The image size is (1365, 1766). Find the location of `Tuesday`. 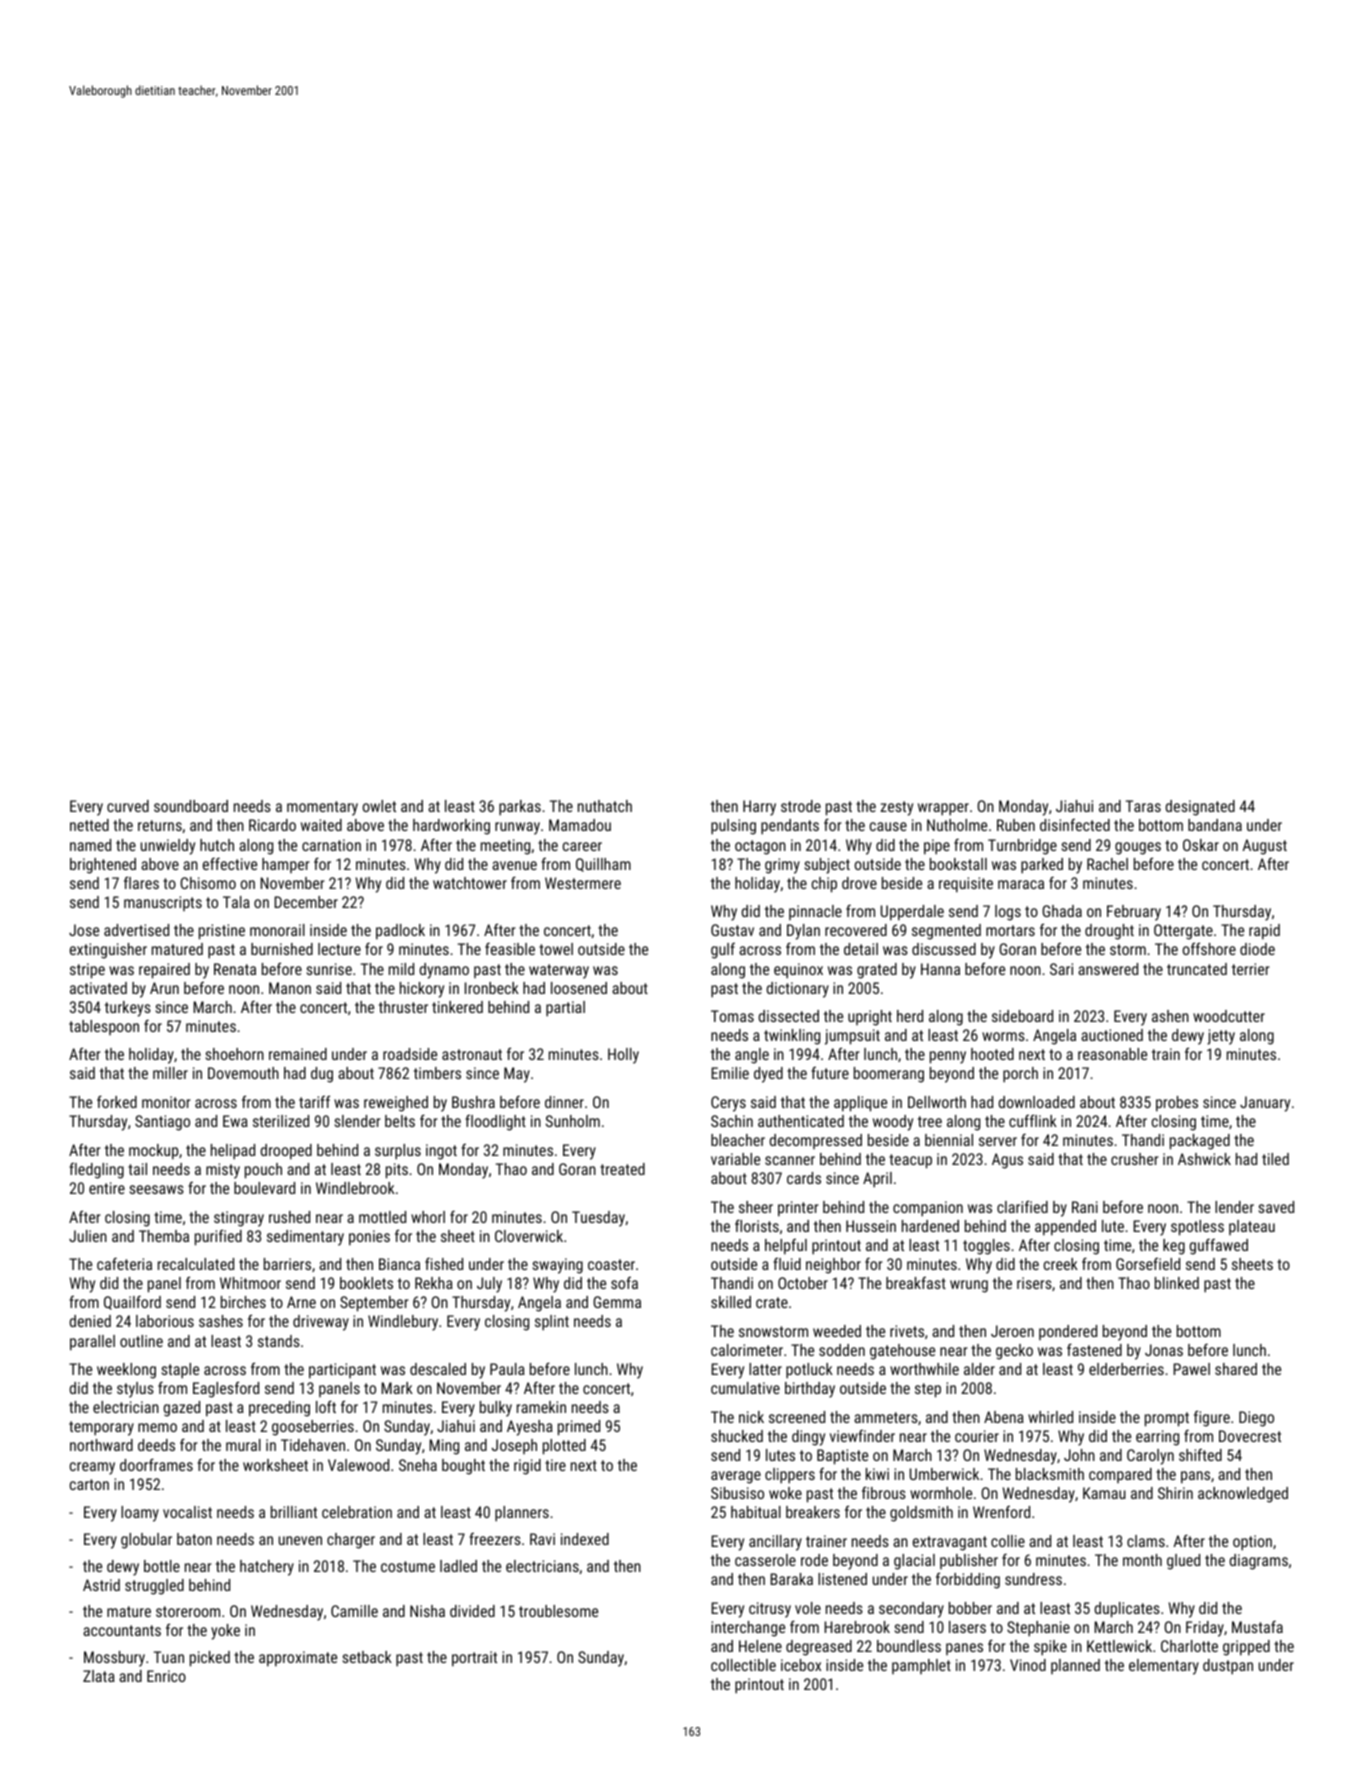

Tuesday is located at coordinates (598, 1219).
